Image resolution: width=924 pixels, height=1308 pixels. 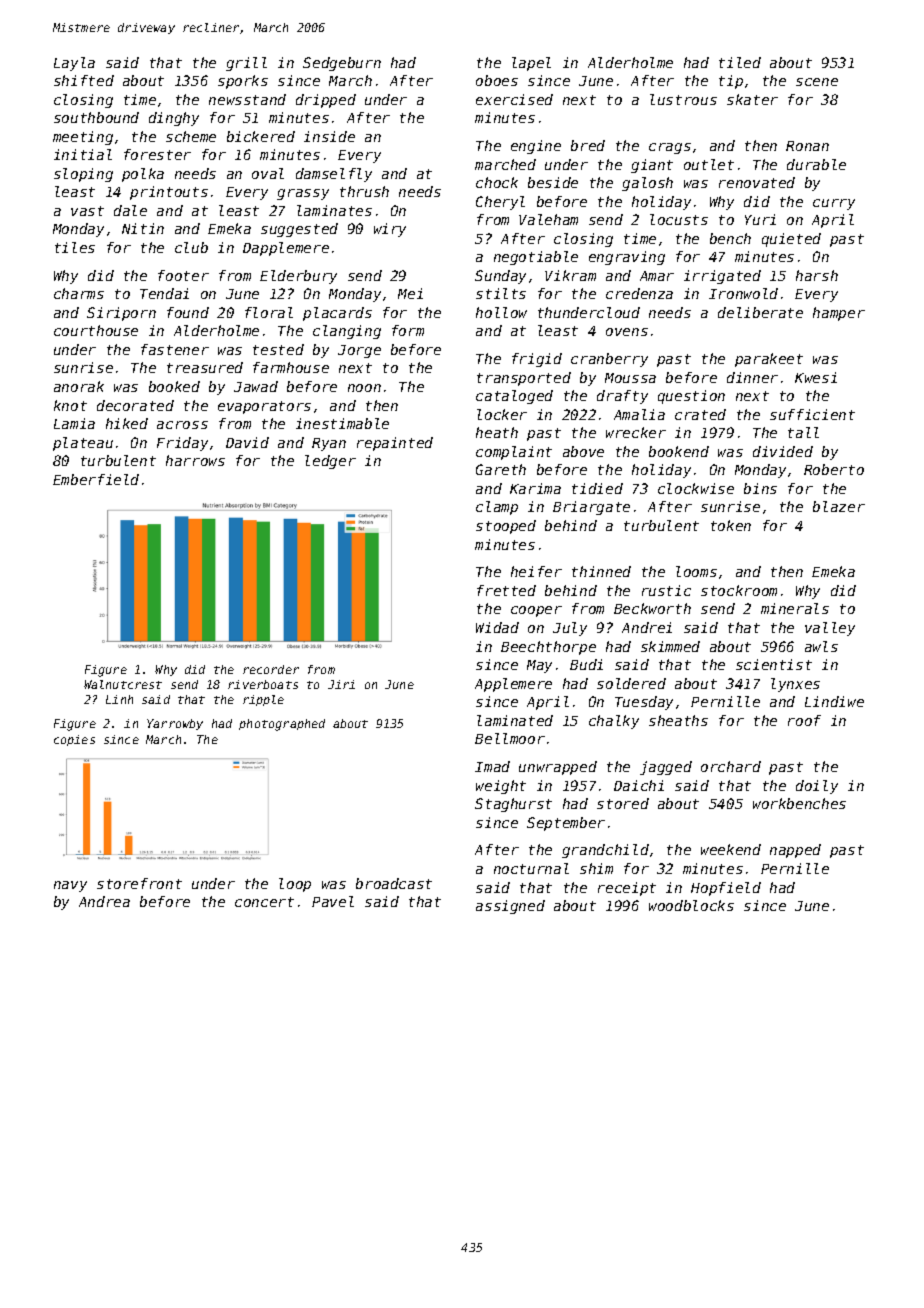 I want to click on southbound, so click(x=96, y=117).
